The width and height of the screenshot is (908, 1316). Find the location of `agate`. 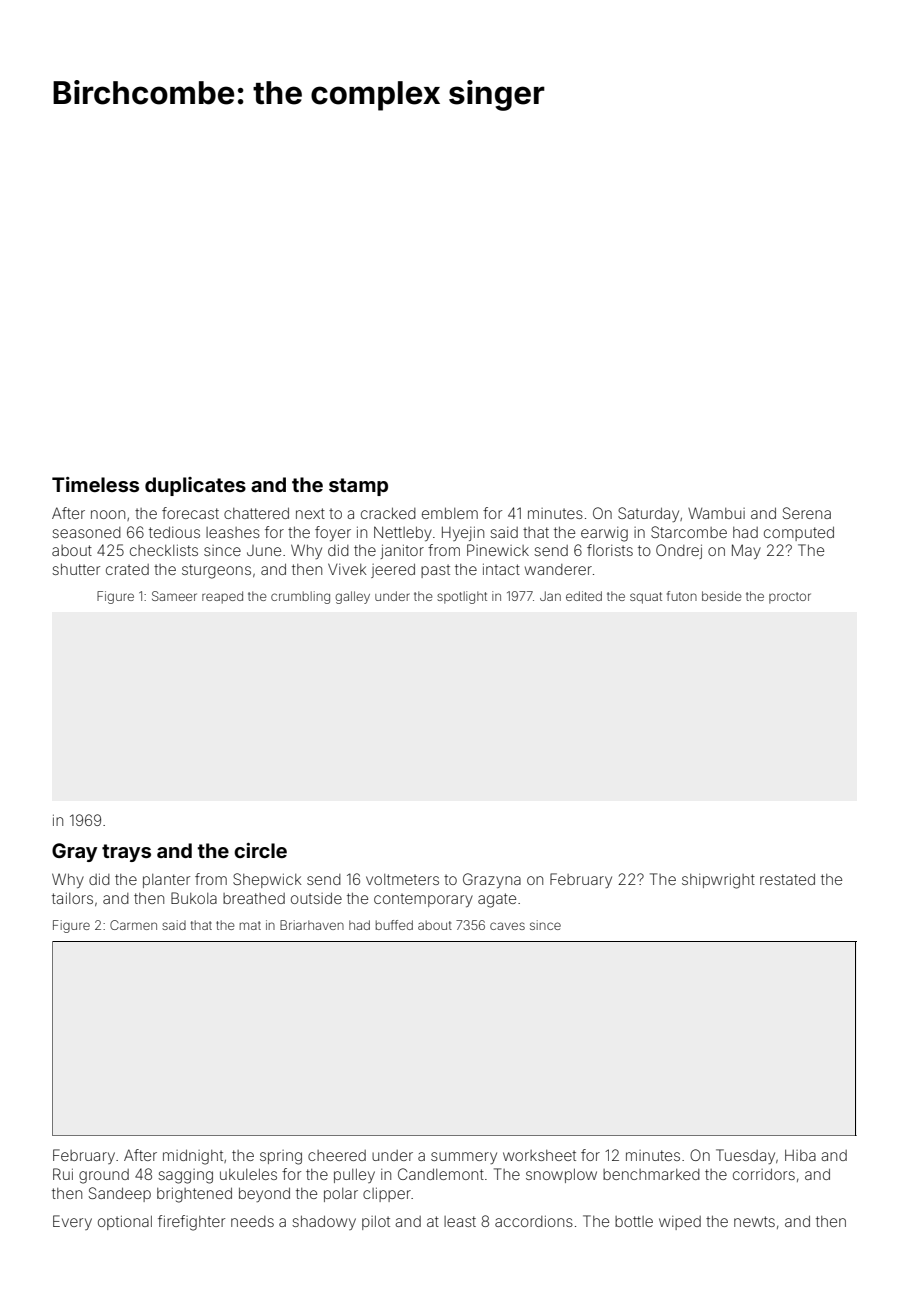

agate is located at coordinates (497, 900).
